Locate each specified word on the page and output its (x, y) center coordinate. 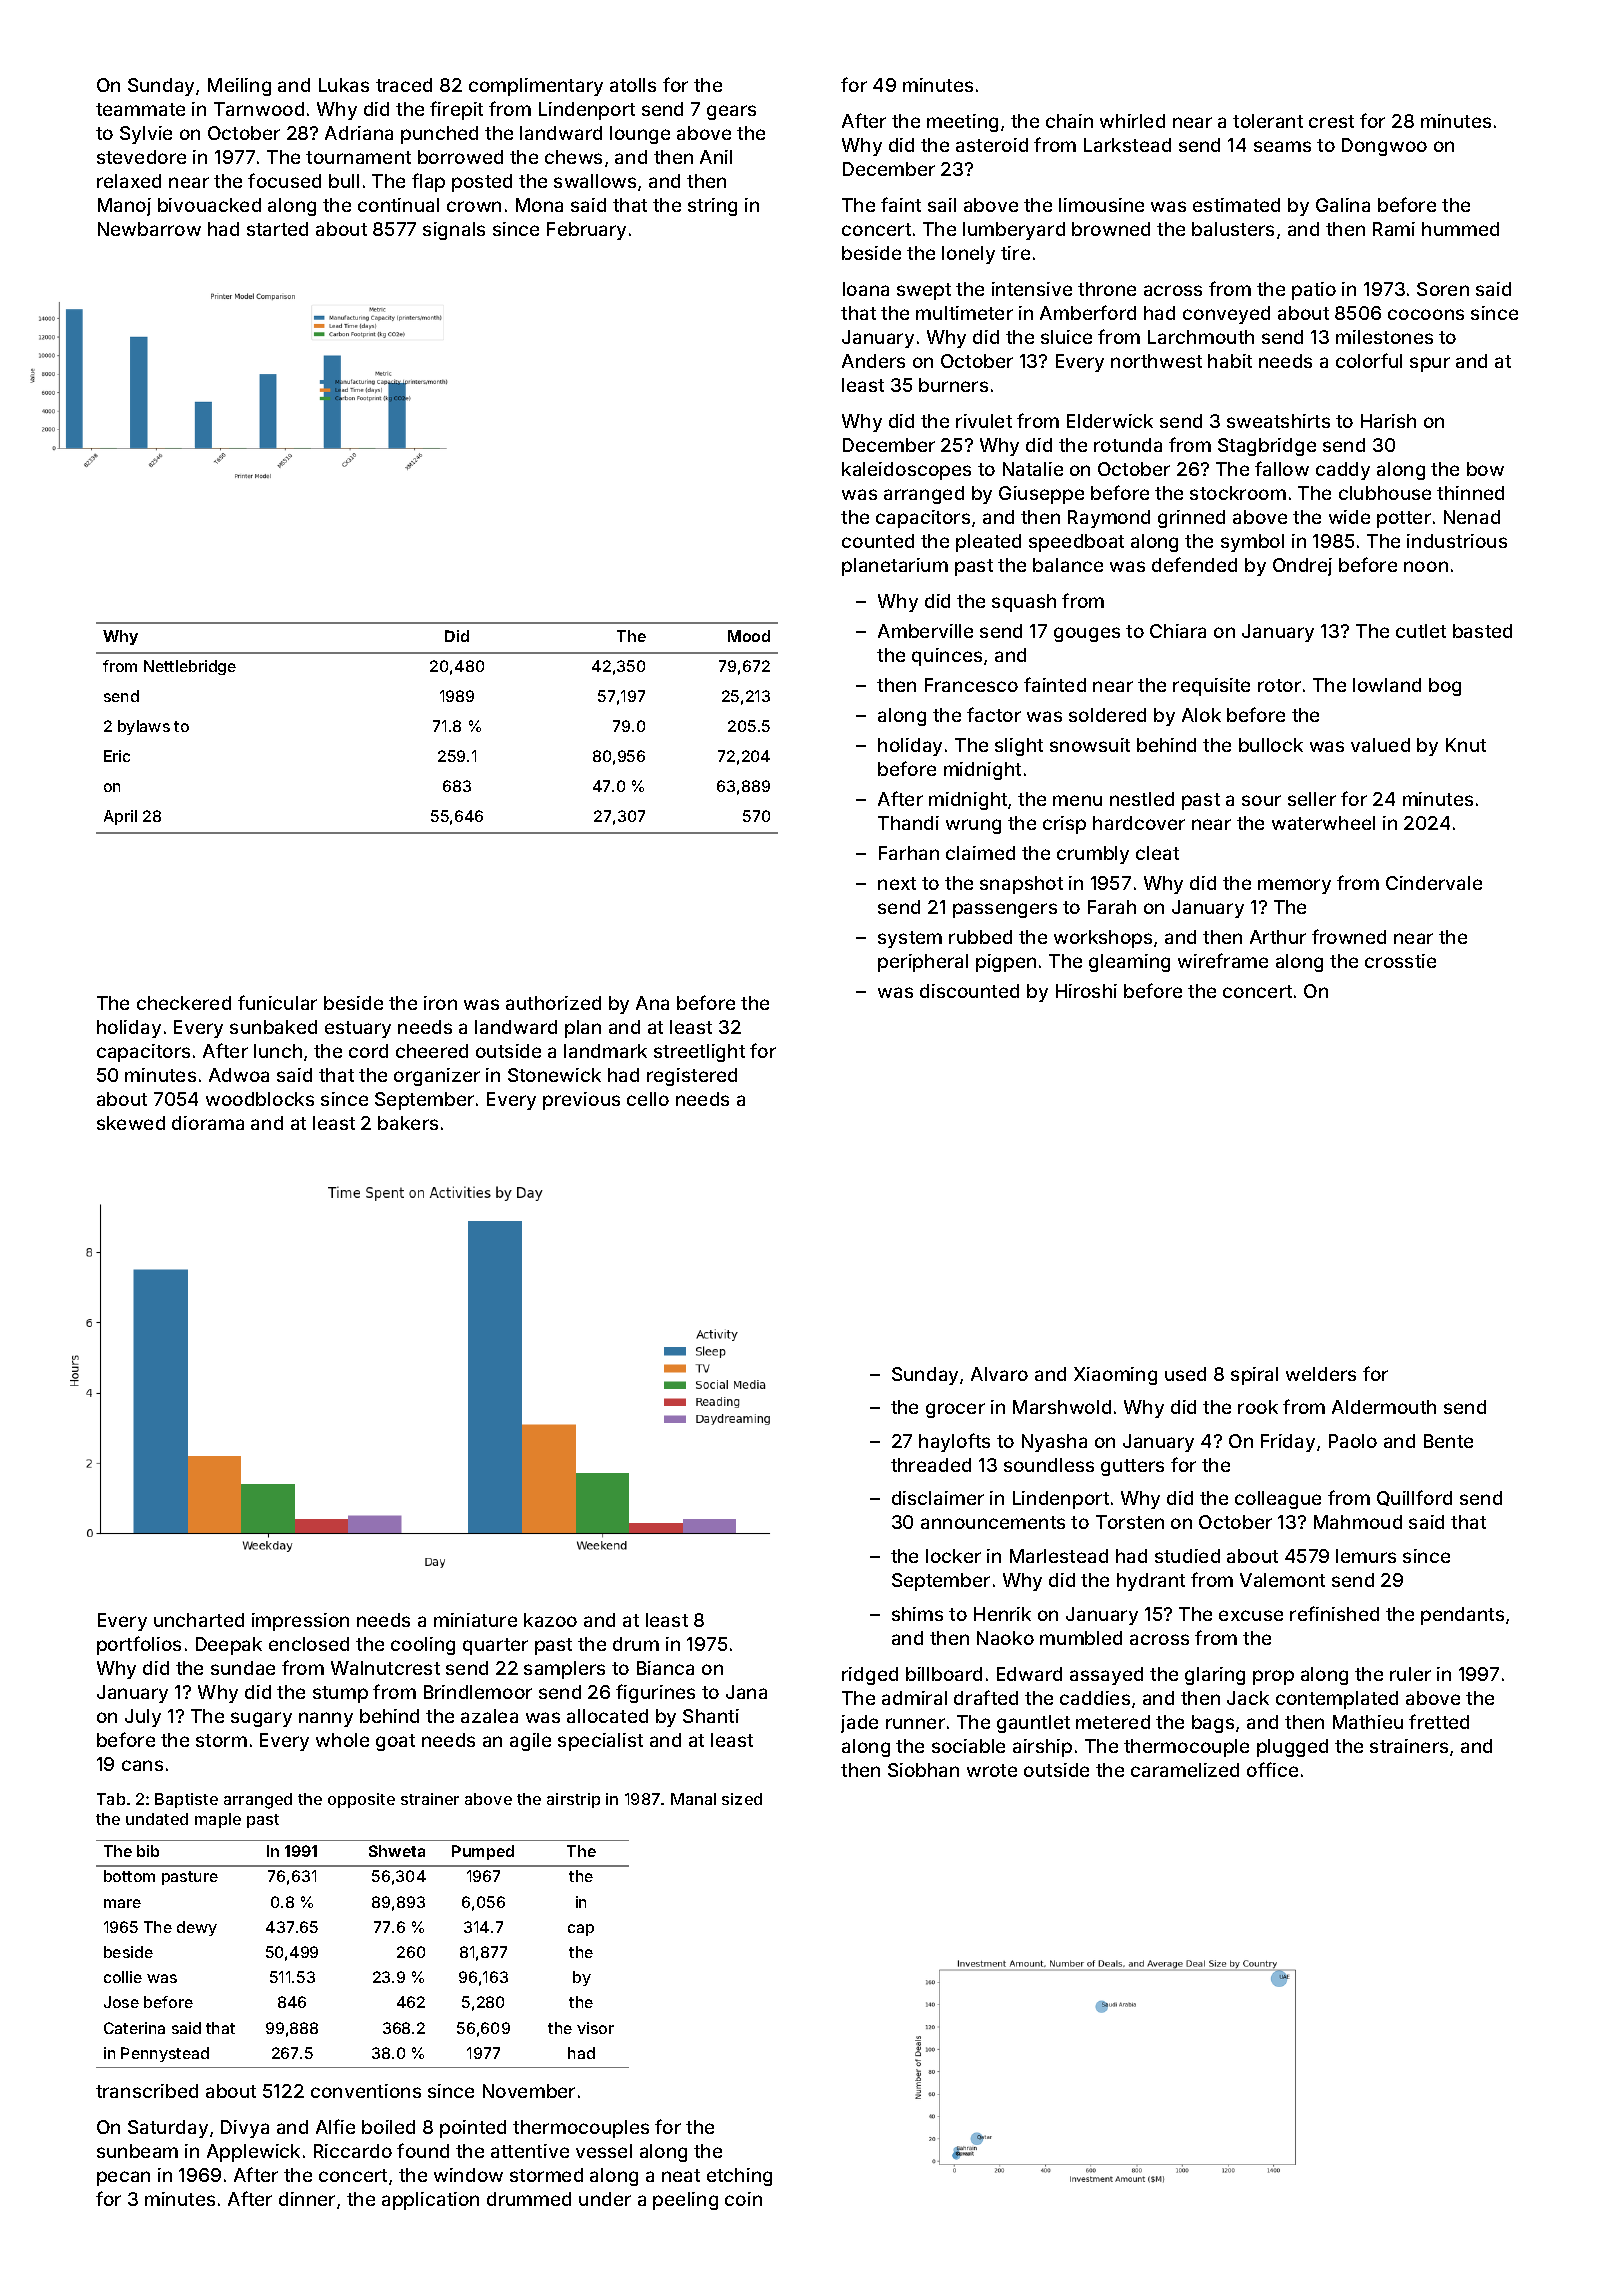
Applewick (253, 2153)
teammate (140, 109)
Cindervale (1434, 883)
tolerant (1268, 121)
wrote (992, 1770)
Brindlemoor (478, 1692)
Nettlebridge (190, 667)
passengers (1005, 910)
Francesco (971, 685)
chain (1069, 121)
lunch (278, 1051)
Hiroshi (1086, 991)
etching (739, 2177)
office (1272, 1769)
